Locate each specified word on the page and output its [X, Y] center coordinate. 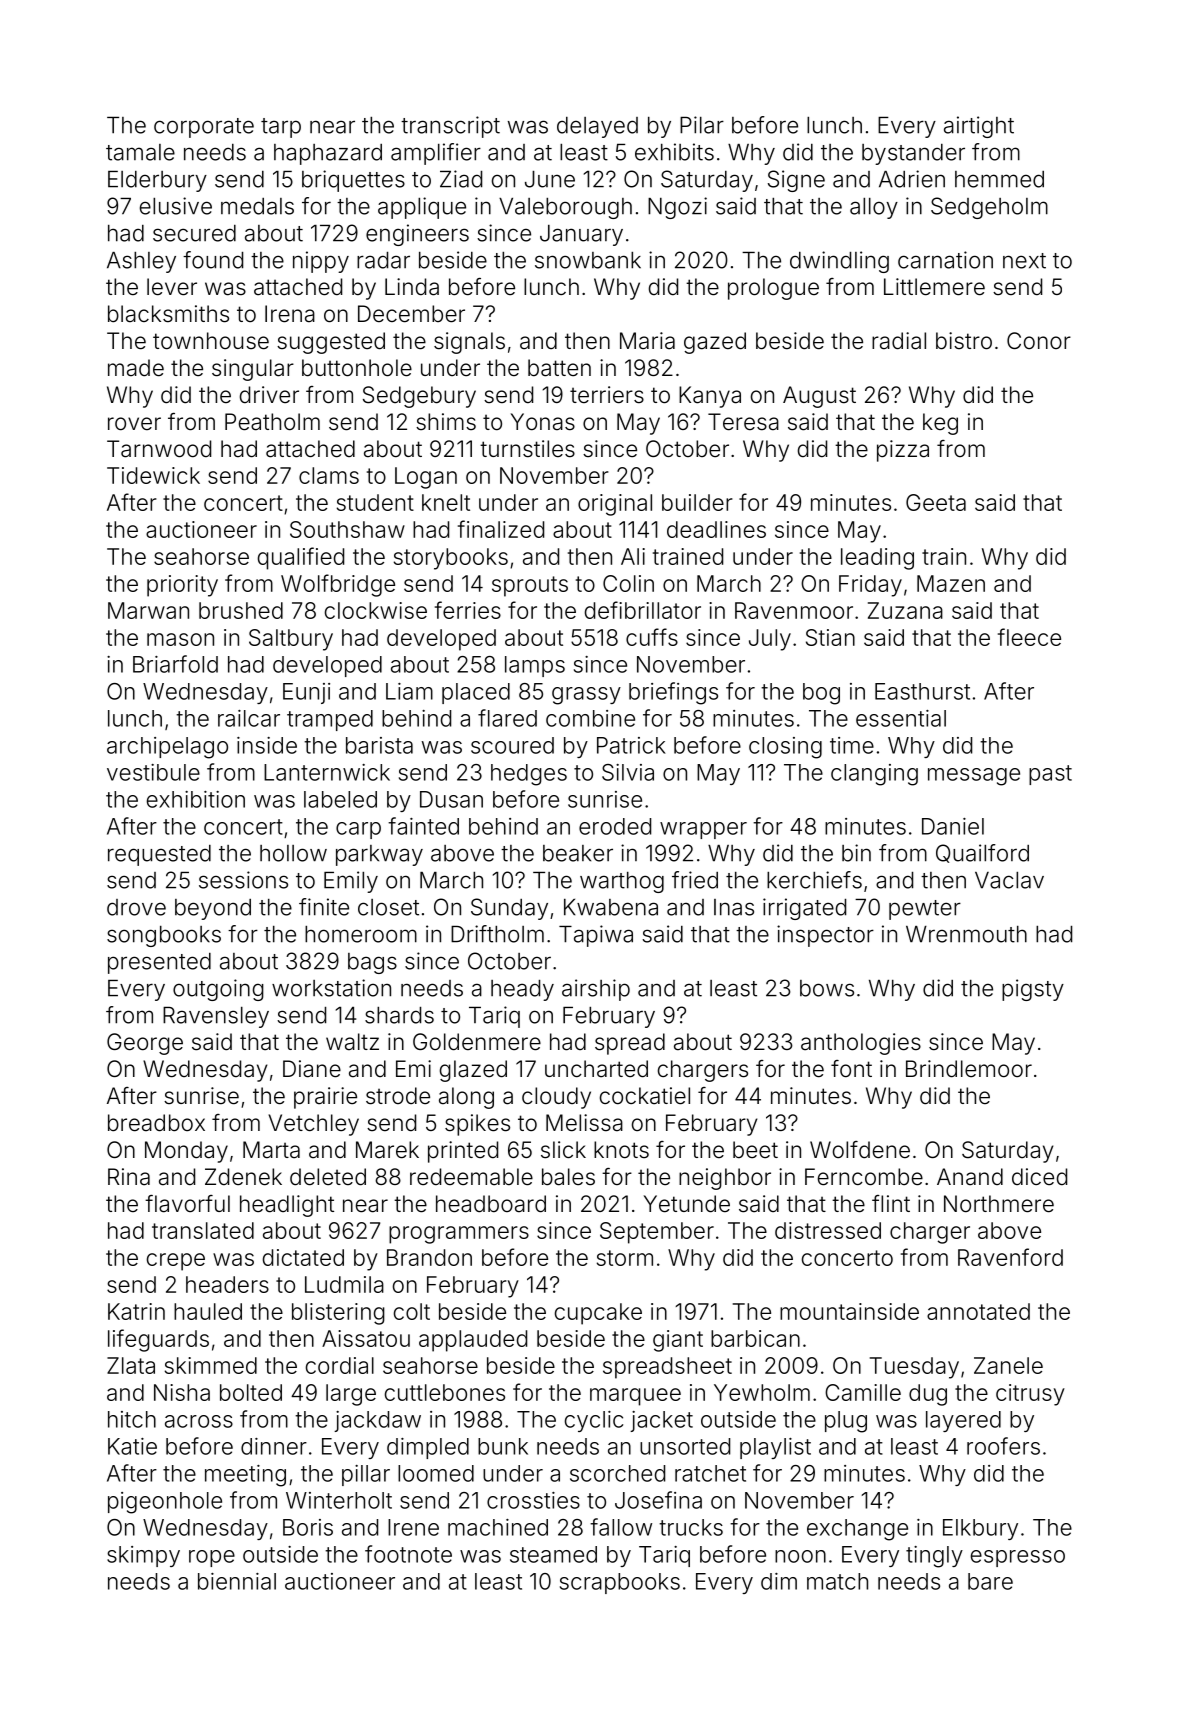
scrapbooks [620, 1583]
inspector [825, 936]
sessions [243, 880]
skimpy [143, 1556]
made [136, 368]
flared [507, 718]
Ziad [461, 179]
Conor [1039, 340]
